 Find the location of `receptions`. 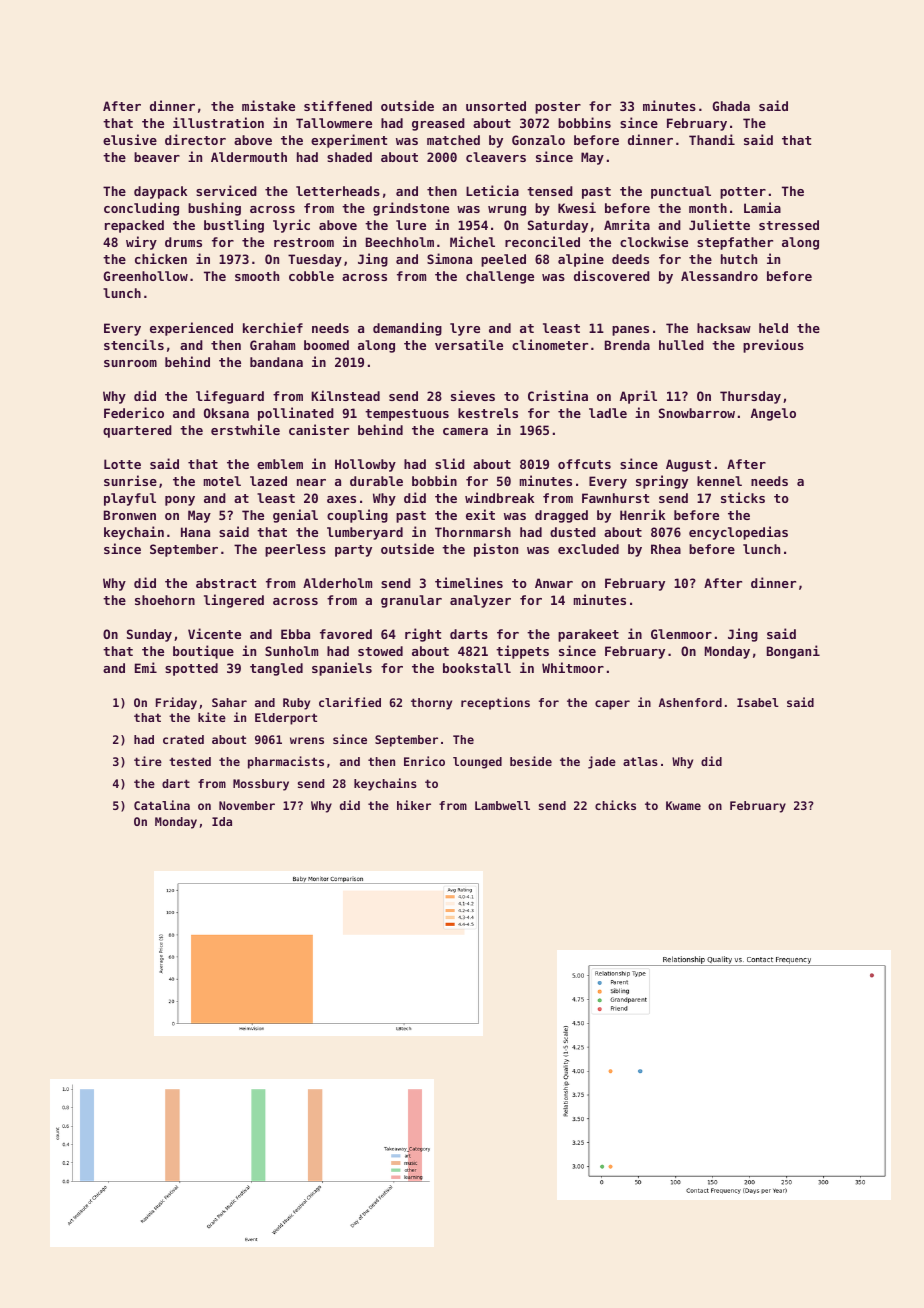

receptions is located at coordinates (495, 703).
